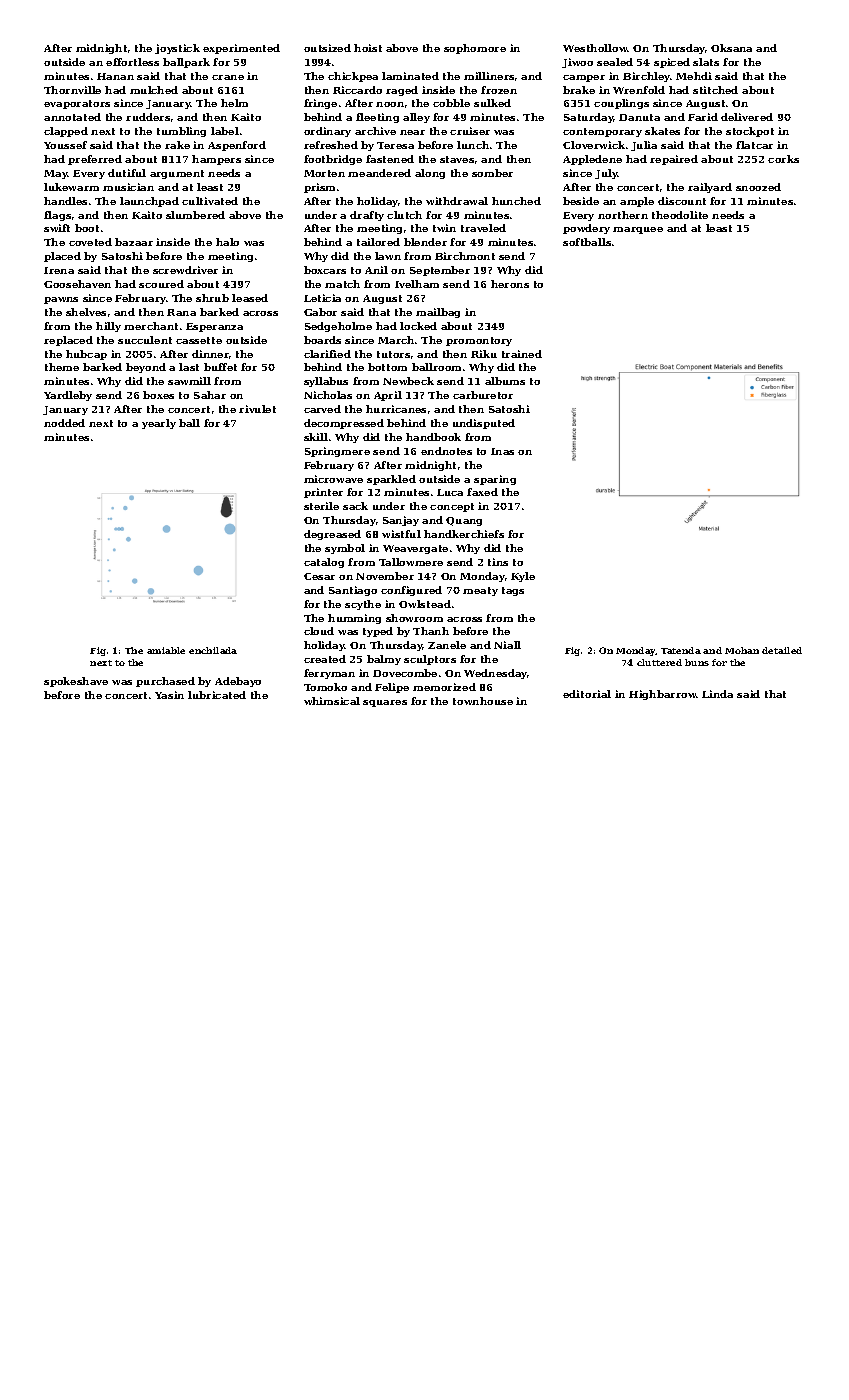  What do you see at coordinates (342, 284) in the image?
I see `match` at bounding box center [342, 284].
